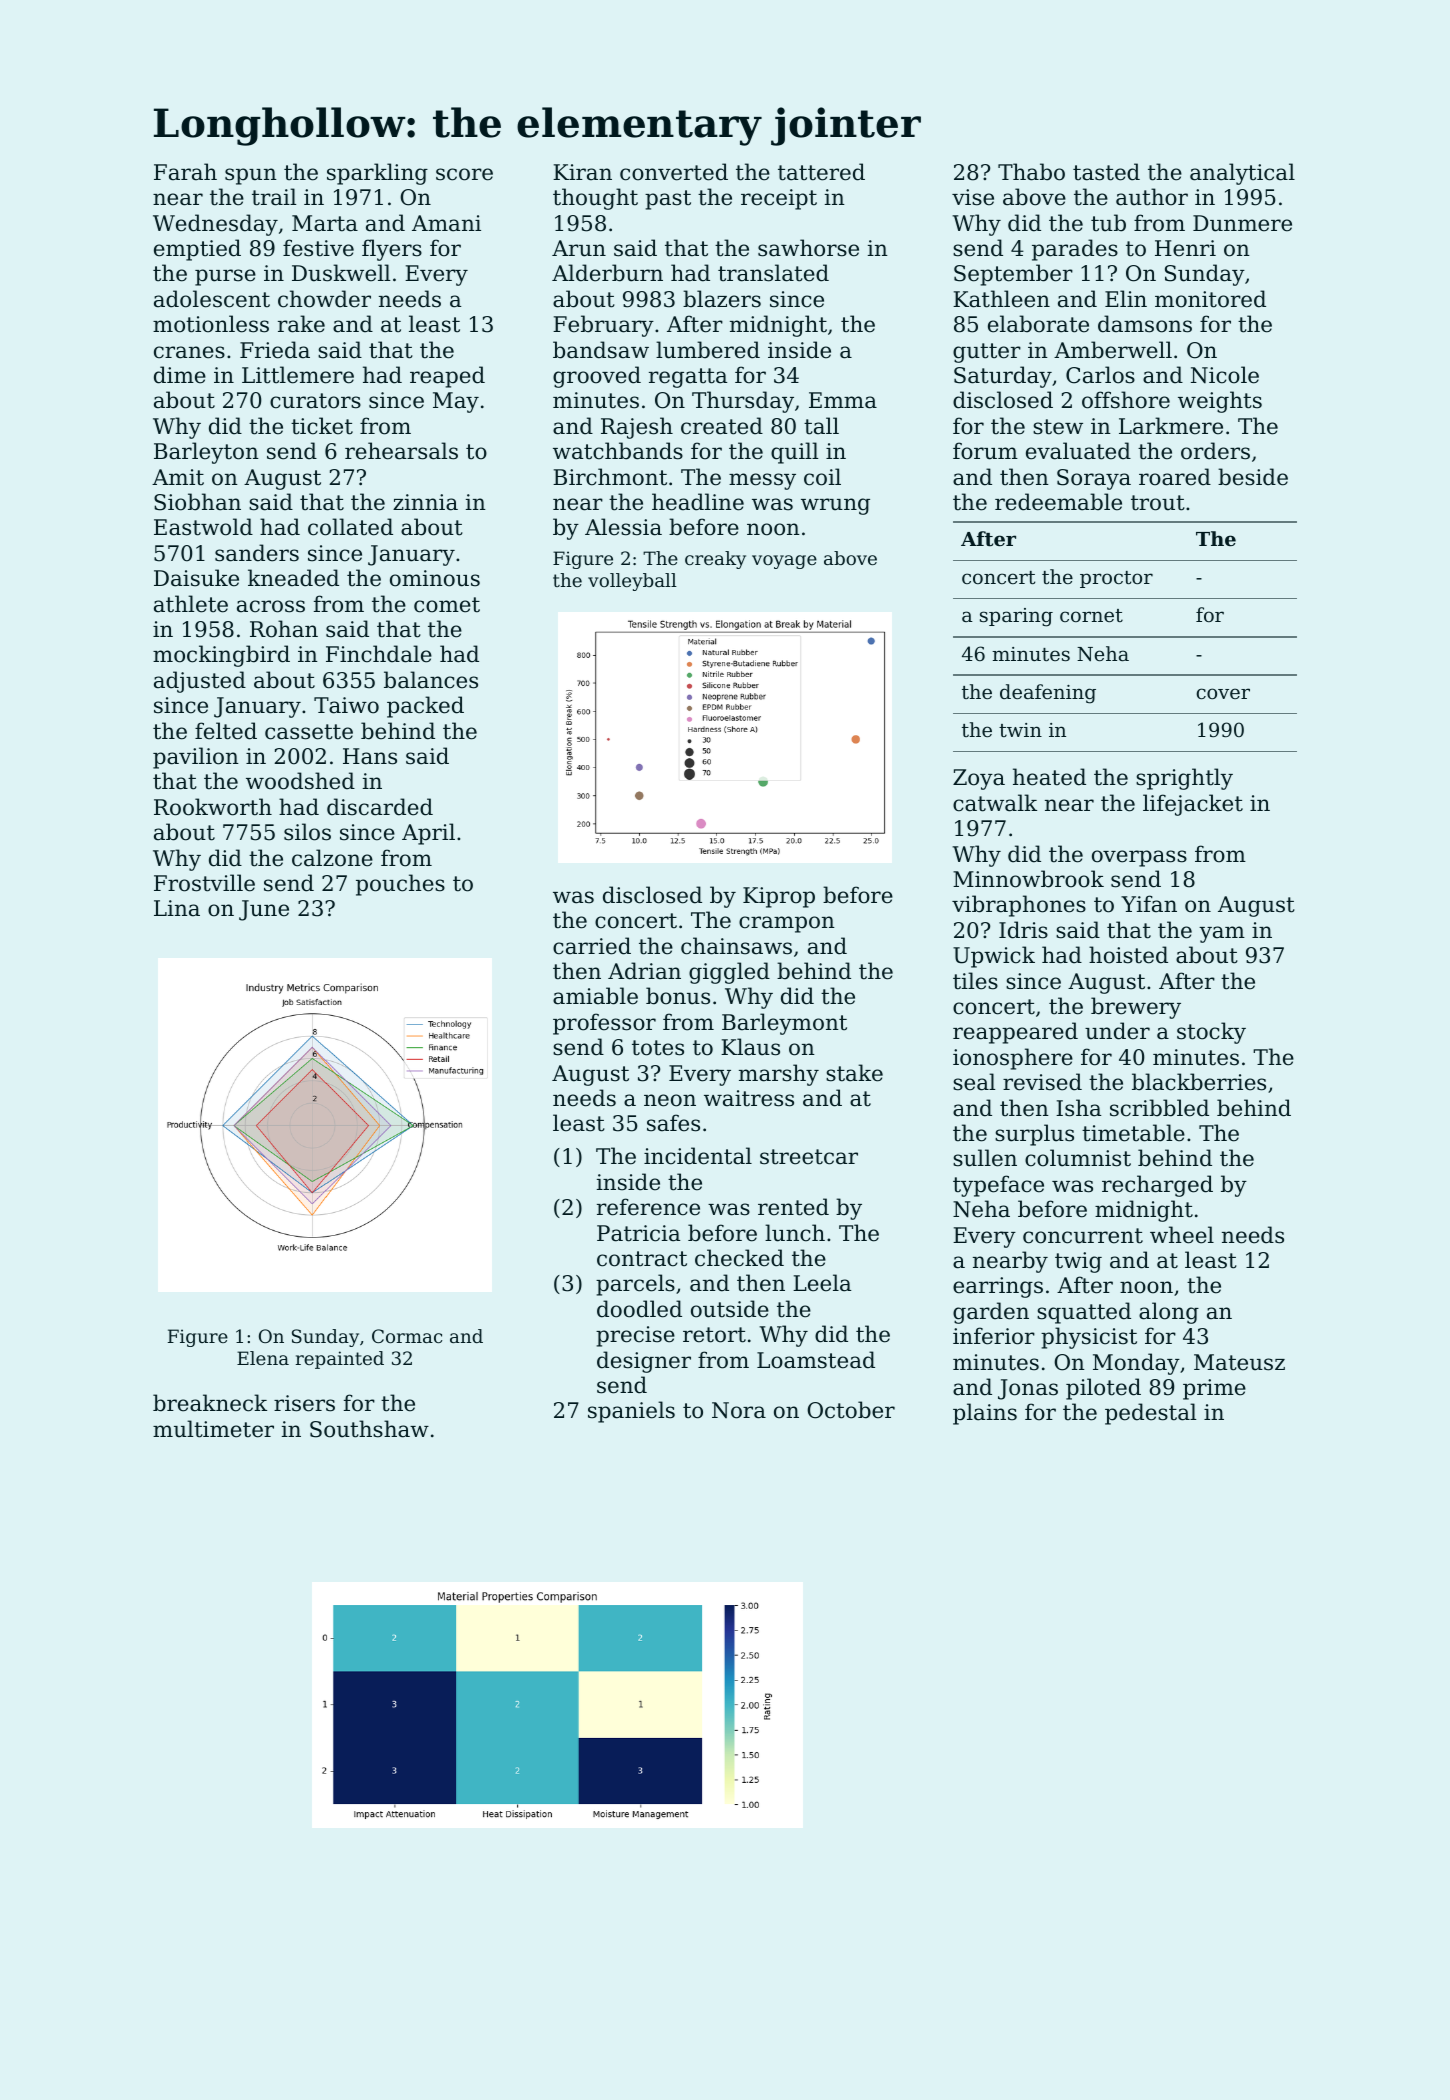 This screenshot has height=2100, width=1450. Describe the element at coordinates (1078, 451) in the screenshot. I see `evaluated` at that location.
